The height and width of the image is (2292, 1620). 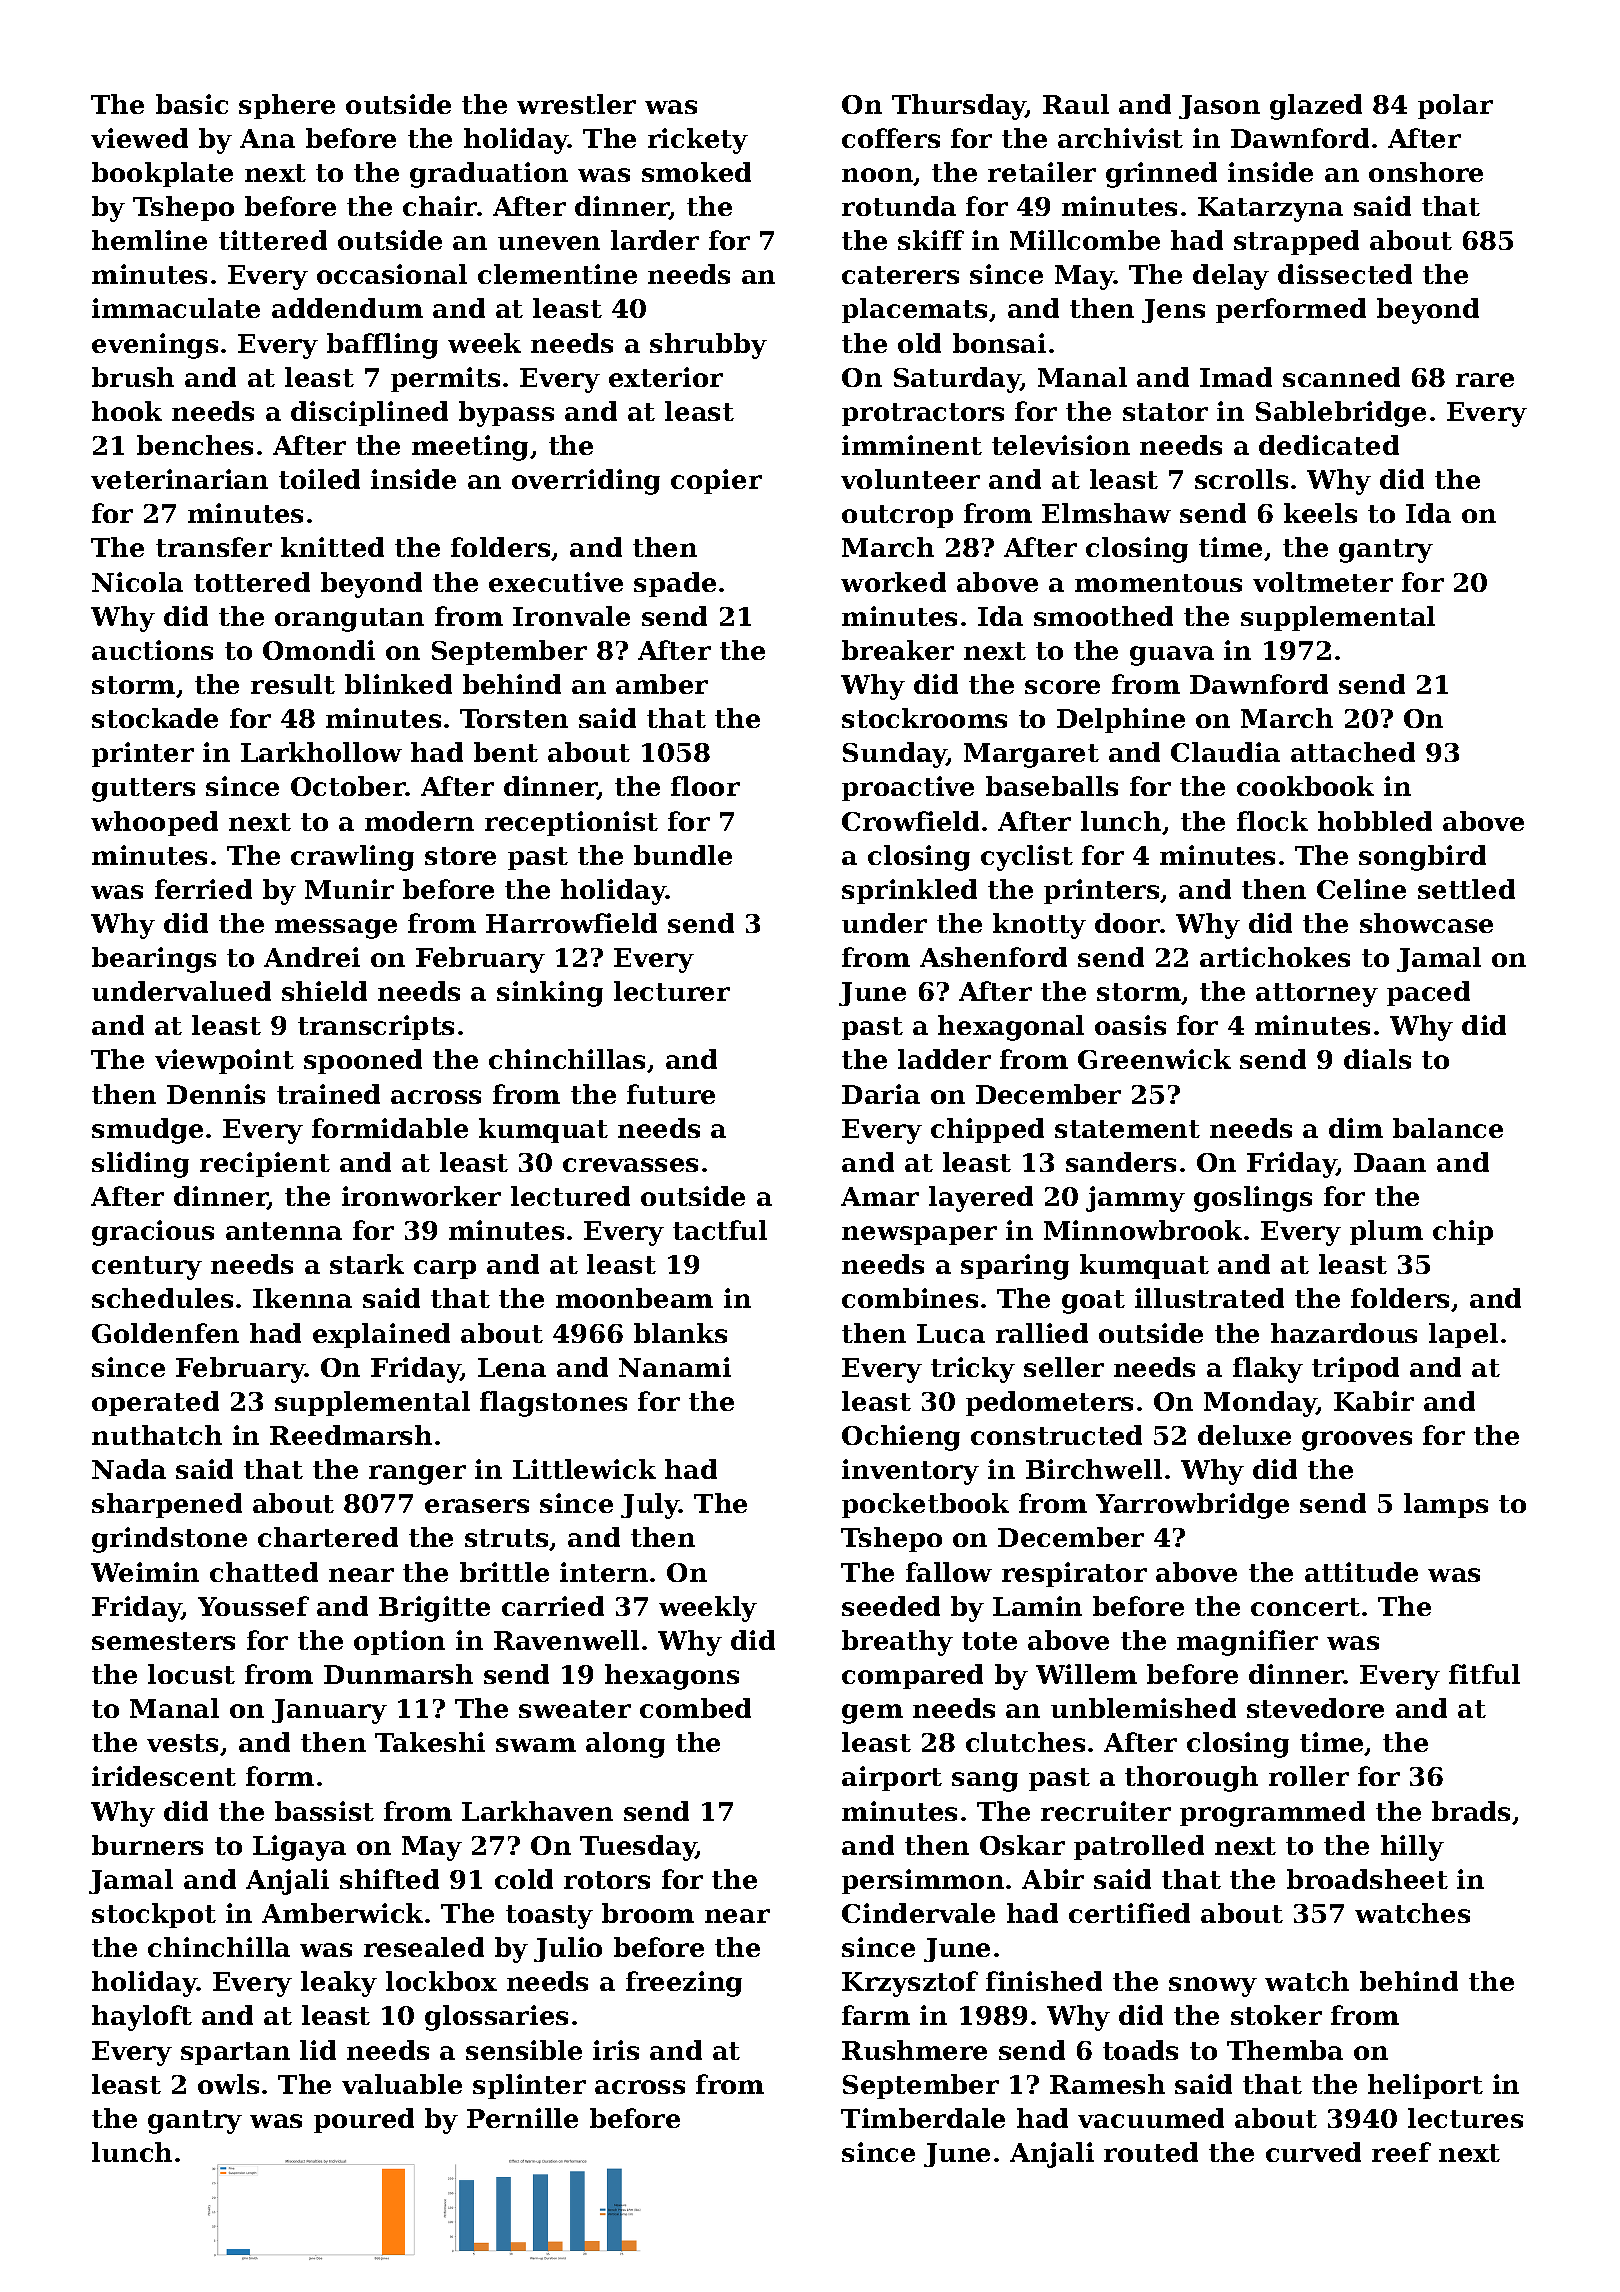 I want to click on bundle, so click(x=683, y=855).
